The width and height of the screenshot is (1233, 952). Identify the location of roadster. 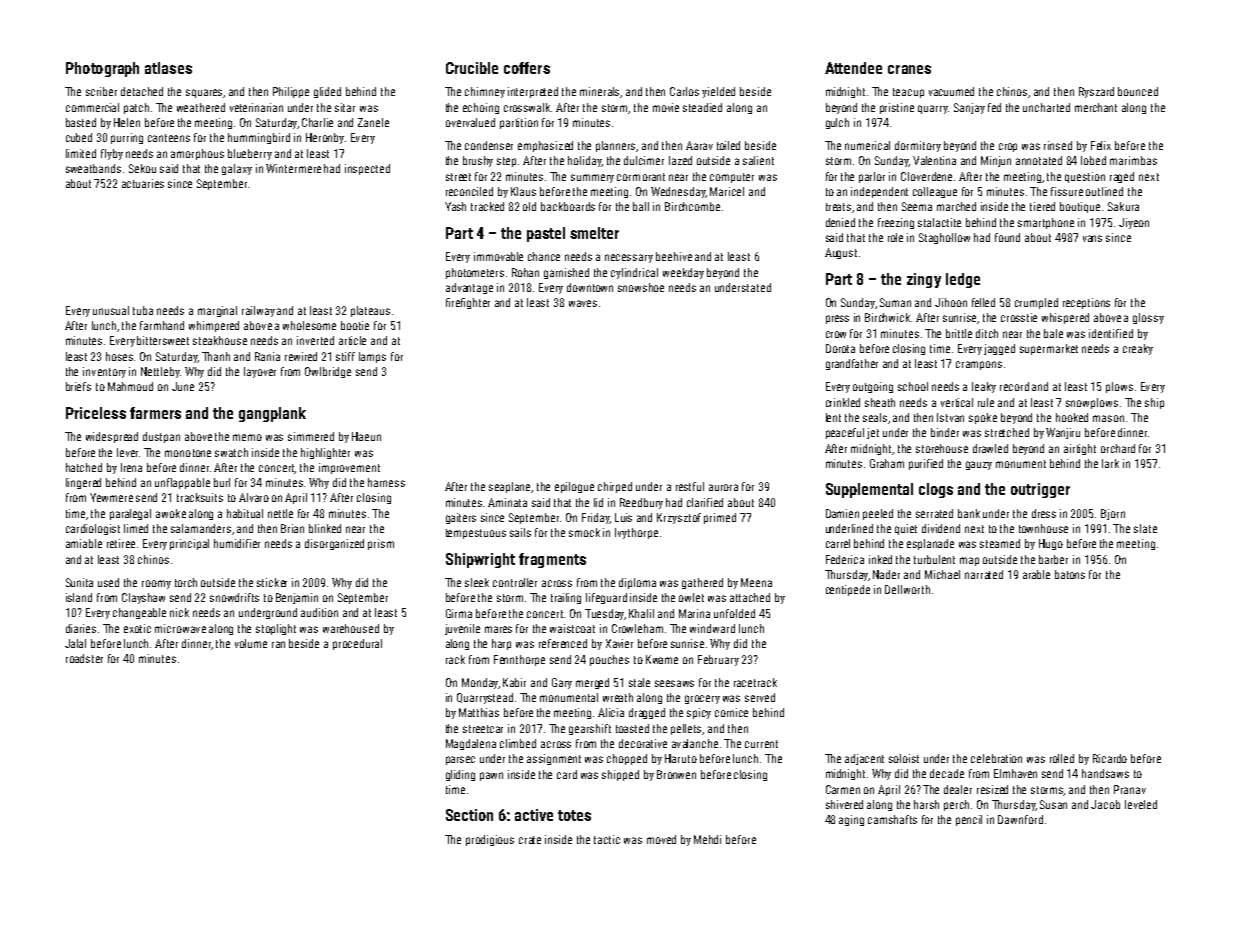
(84, 658).
